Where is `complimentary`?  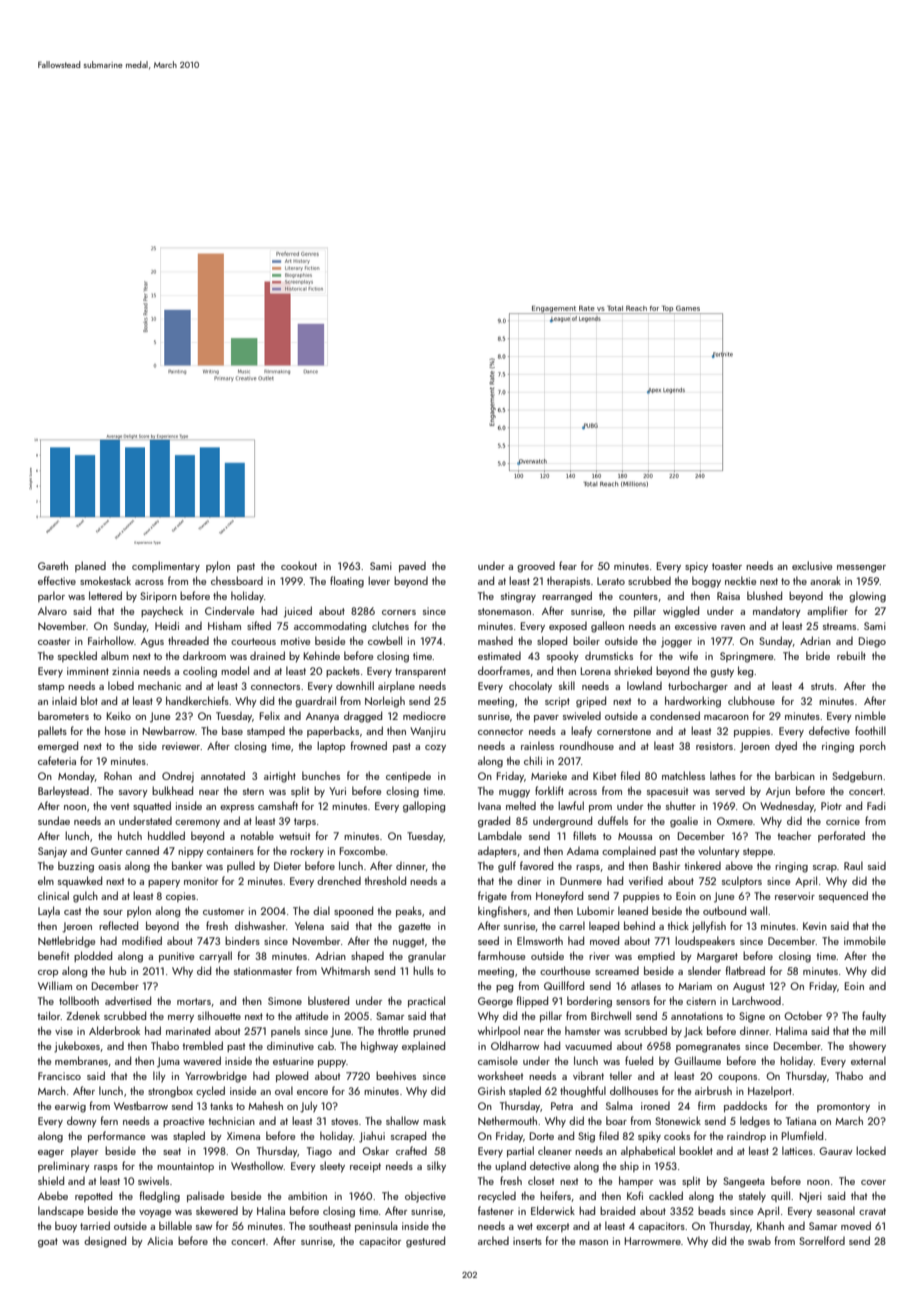 complimentary is located at coordinates (166, 566).
